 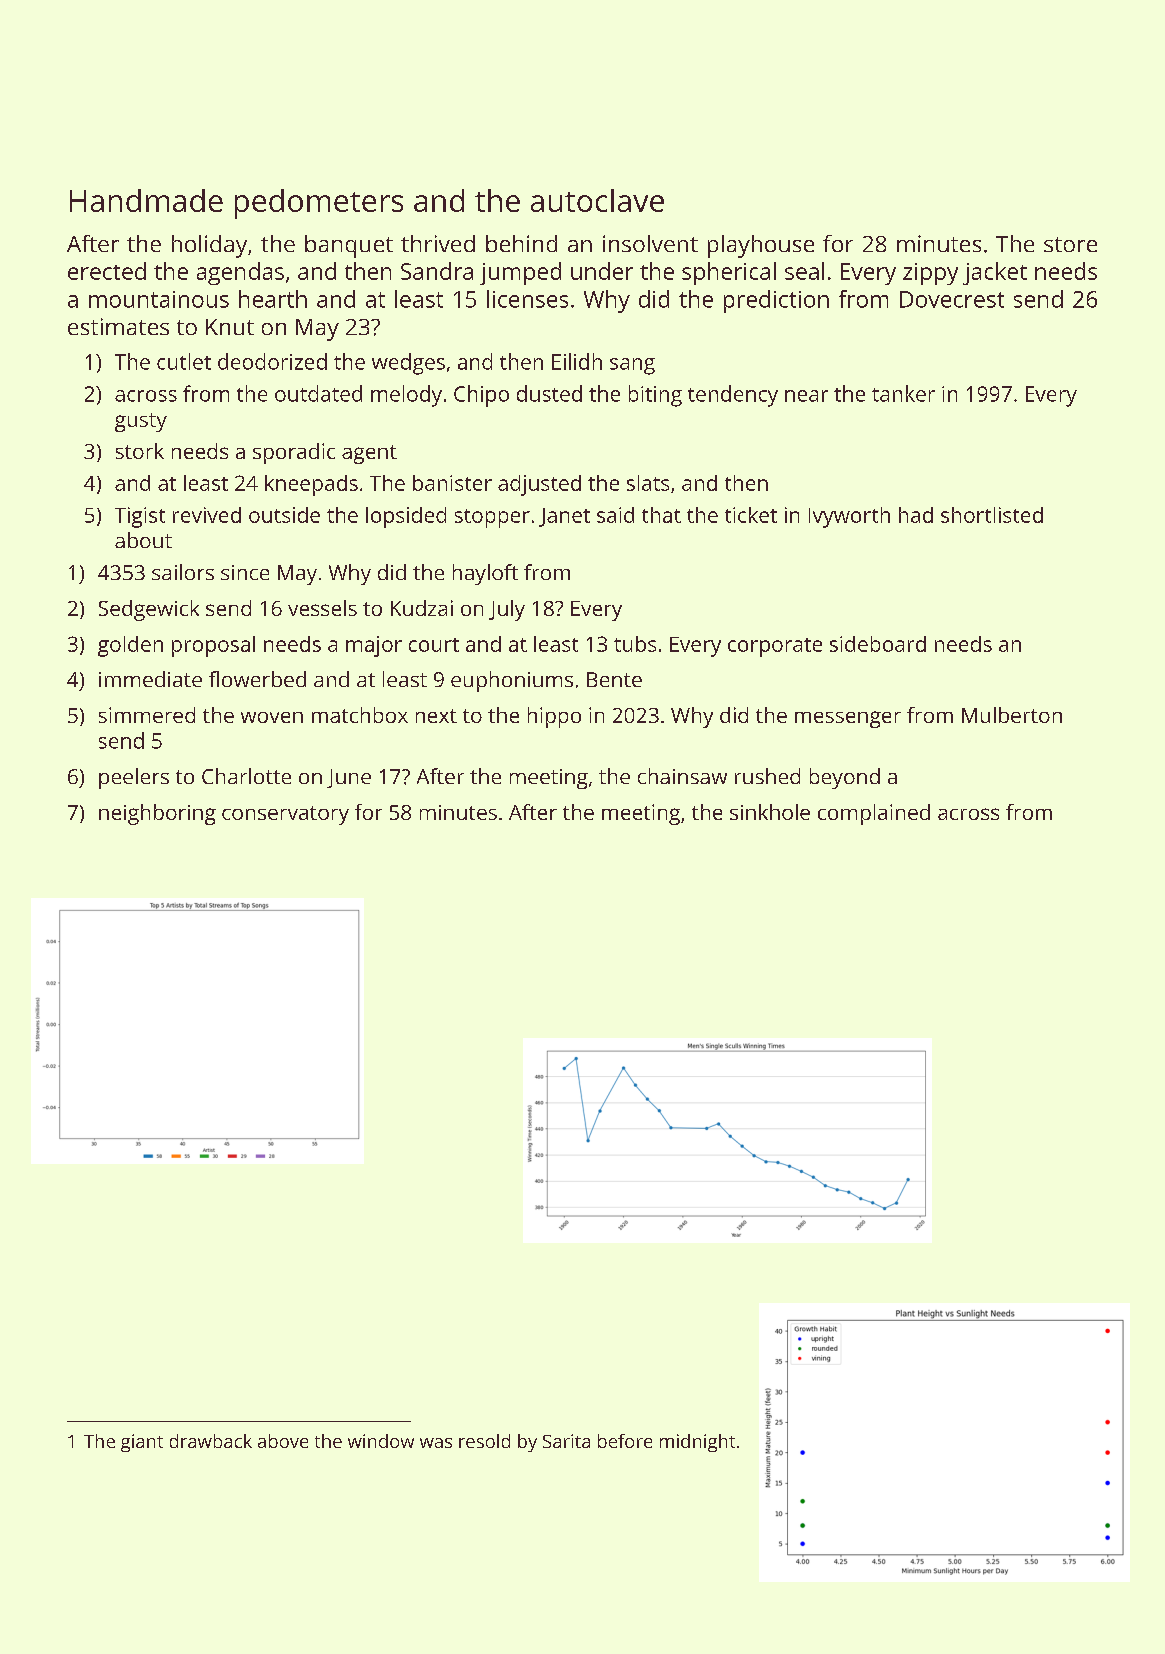 I want to click on stopper, so click(x=492, y=518).
